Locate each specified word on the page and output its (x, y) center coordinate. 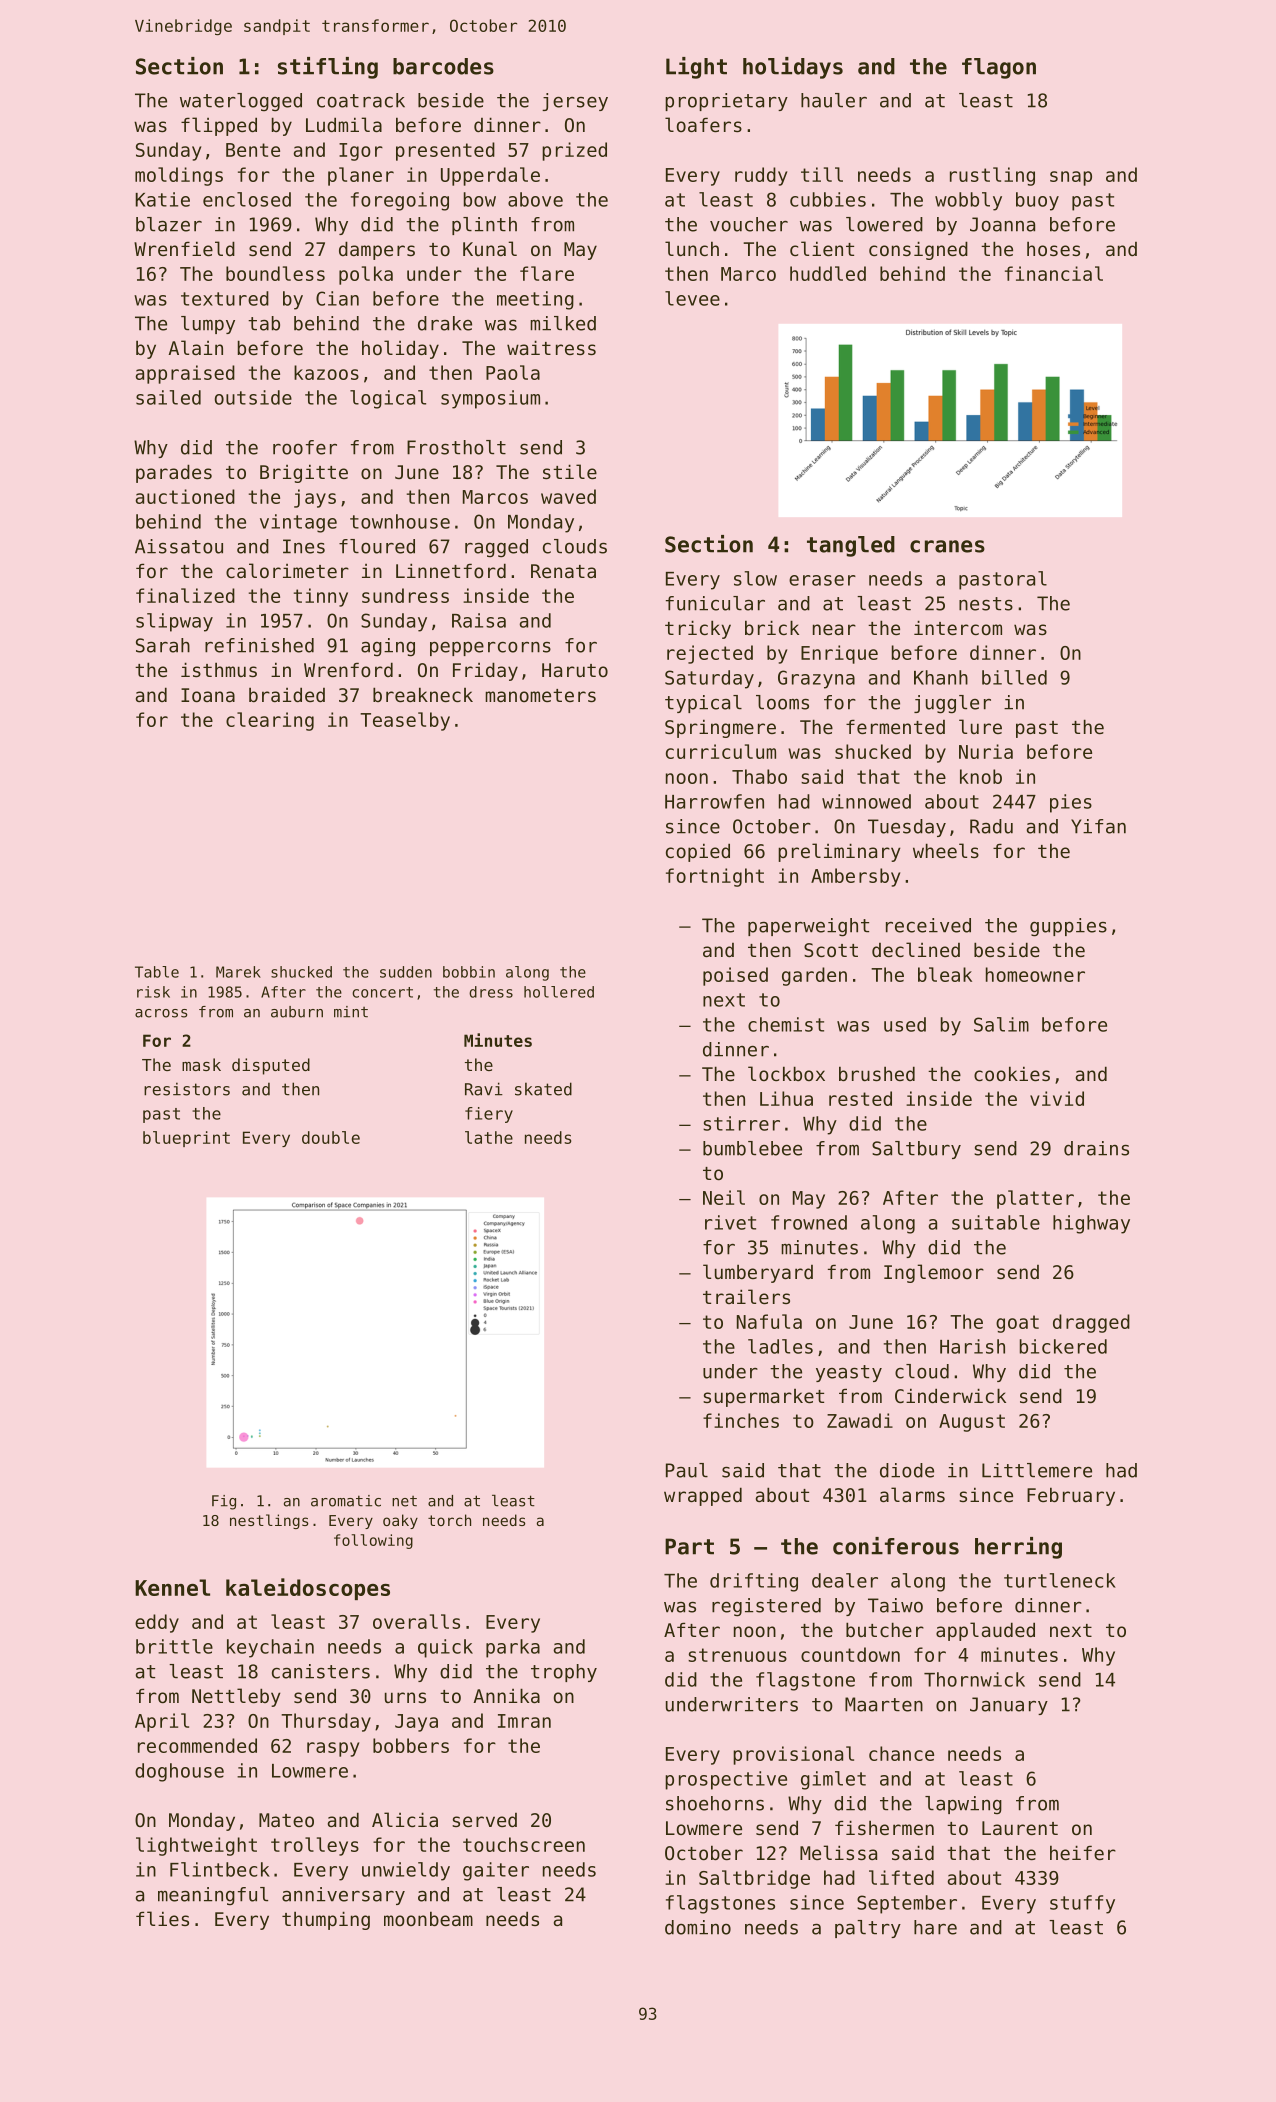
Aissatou (179, 546)
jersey (575, 102)
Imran (524, 1721)
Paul (687, 1470)
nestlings (269, 1521)
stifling (328, 68)
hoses (1053, 249)
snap (1071, 178)
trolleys (315, 1846)
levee (692, 298)
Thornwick (974, 1679)
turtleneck (1060, 1580)
